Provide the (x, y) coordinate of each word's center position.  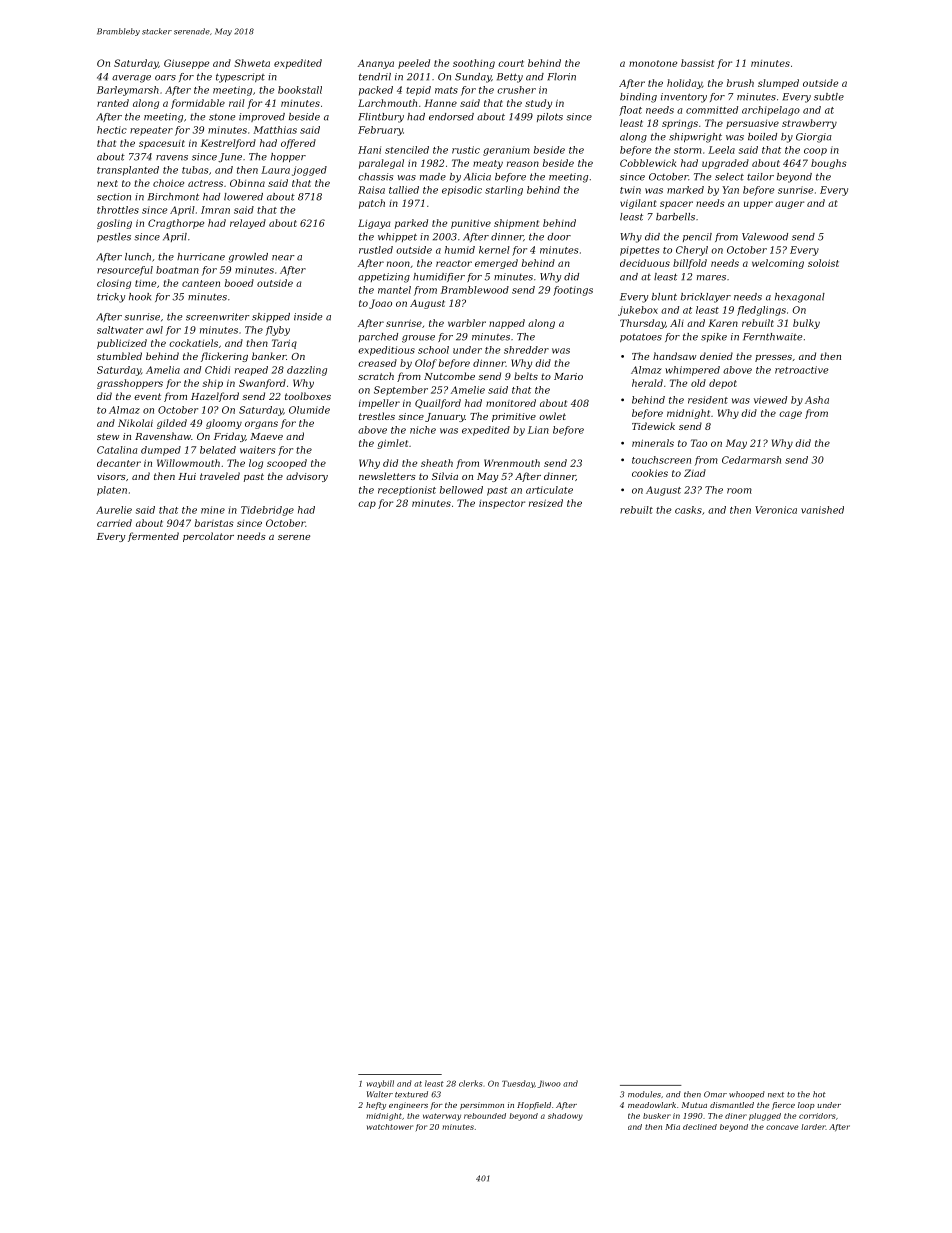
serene (294, 537)
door (559, 237)
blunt (664, 297)
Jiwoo (549, 1084)
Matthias (275, 130)
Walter (380, 1094)
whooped (747, 1095)
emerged (496, 264)
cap (367, 505)
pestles (114, 237)
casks (688, 510)
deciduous (645, 263)
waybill (380, 1084)
